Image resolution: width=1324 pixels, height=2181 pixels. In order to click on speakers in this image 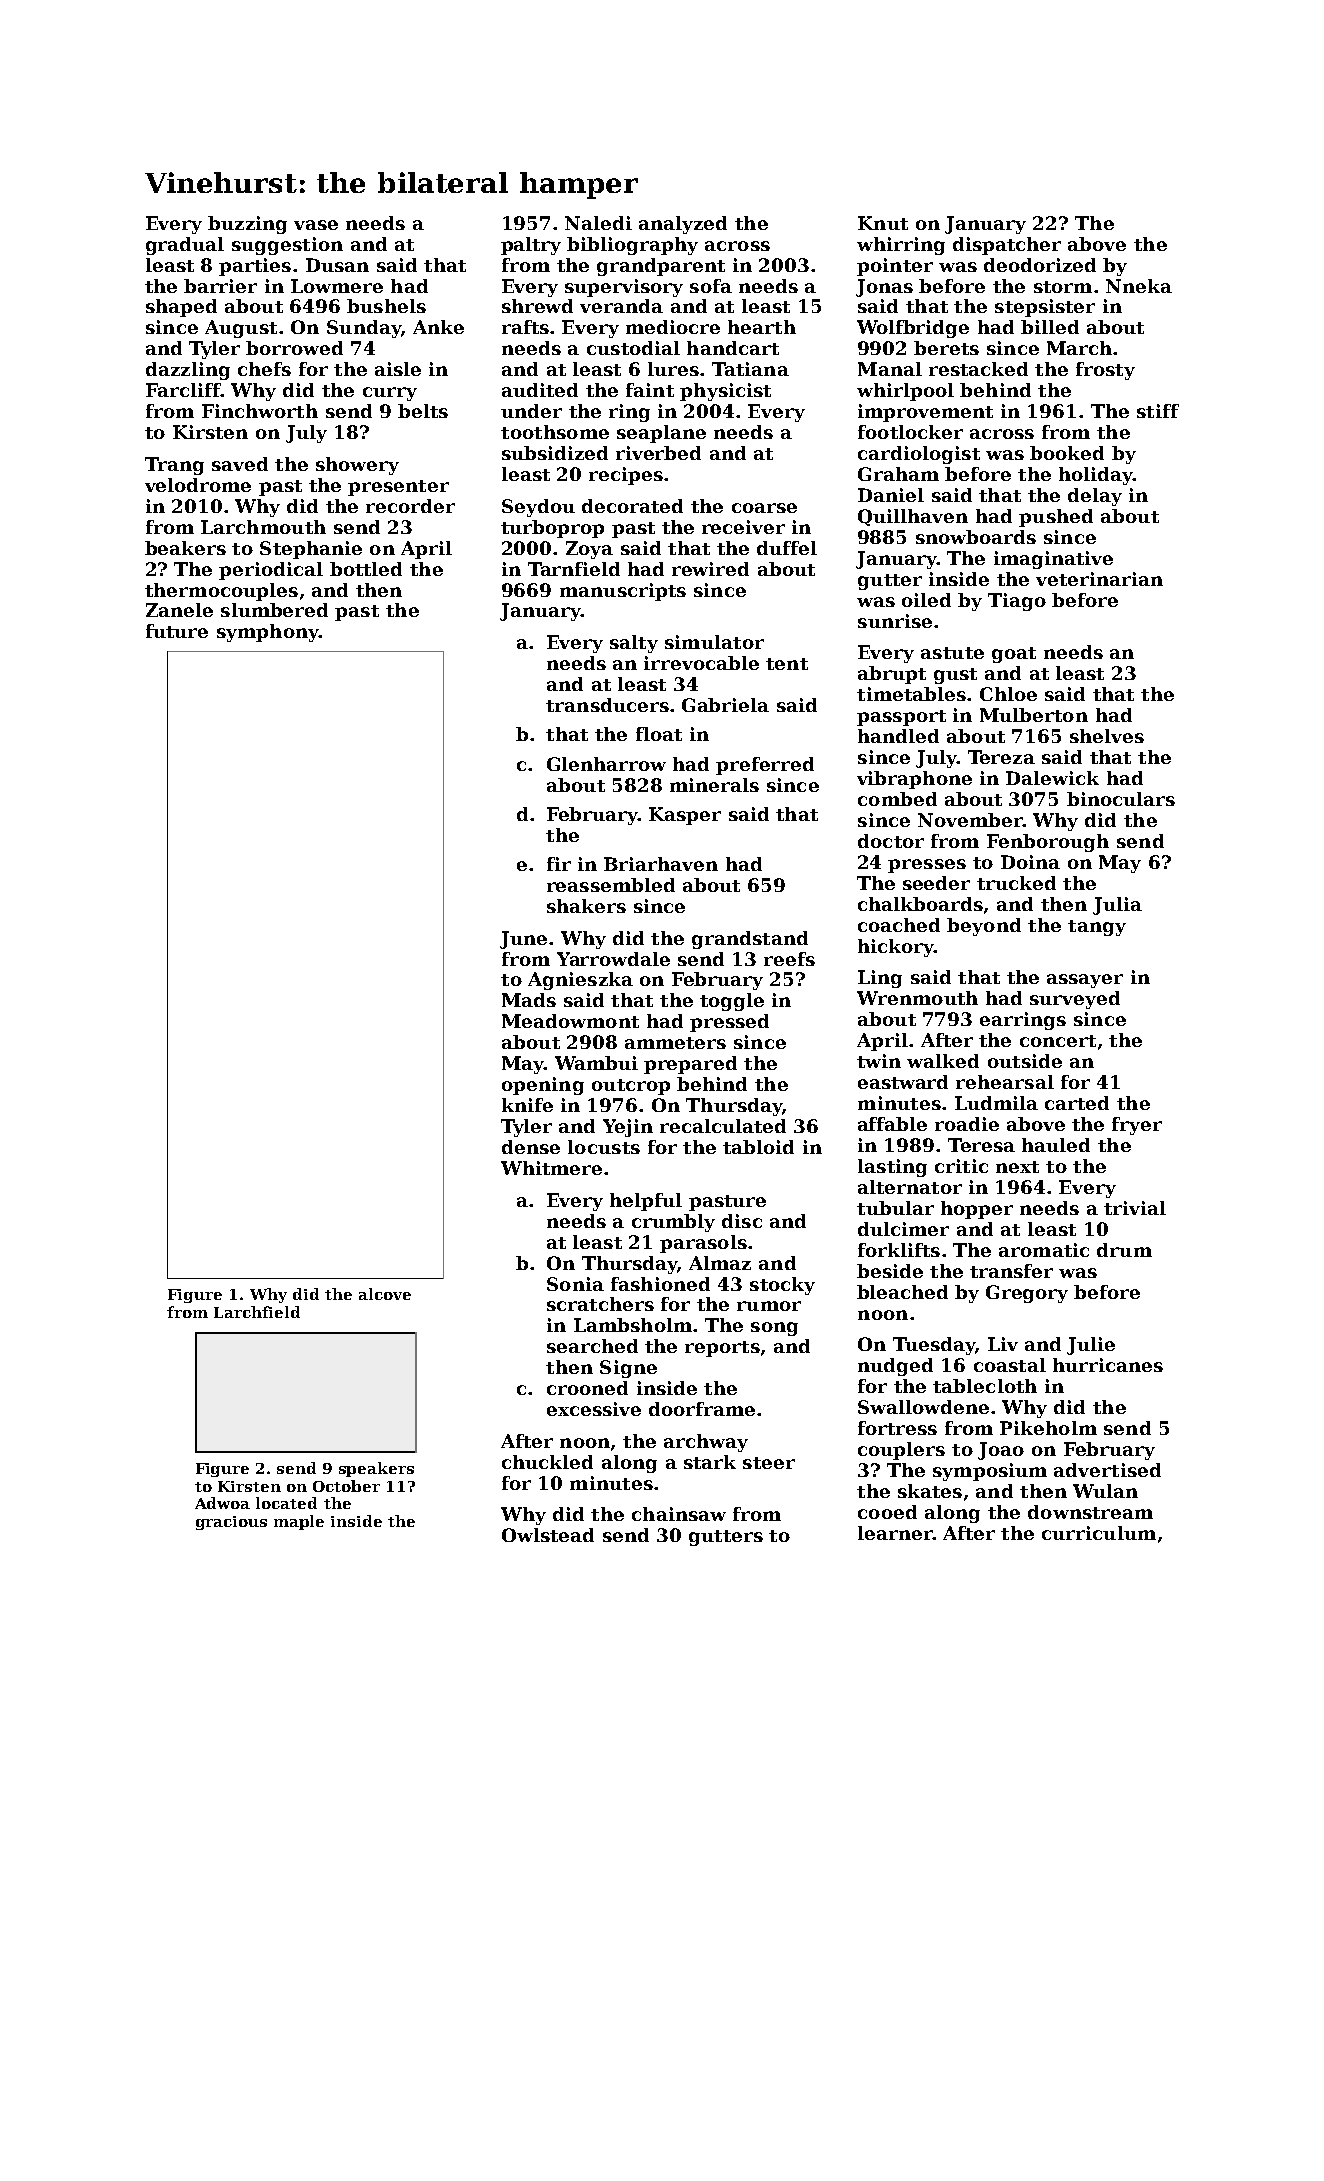, I will do `click(376, 1469)`.
